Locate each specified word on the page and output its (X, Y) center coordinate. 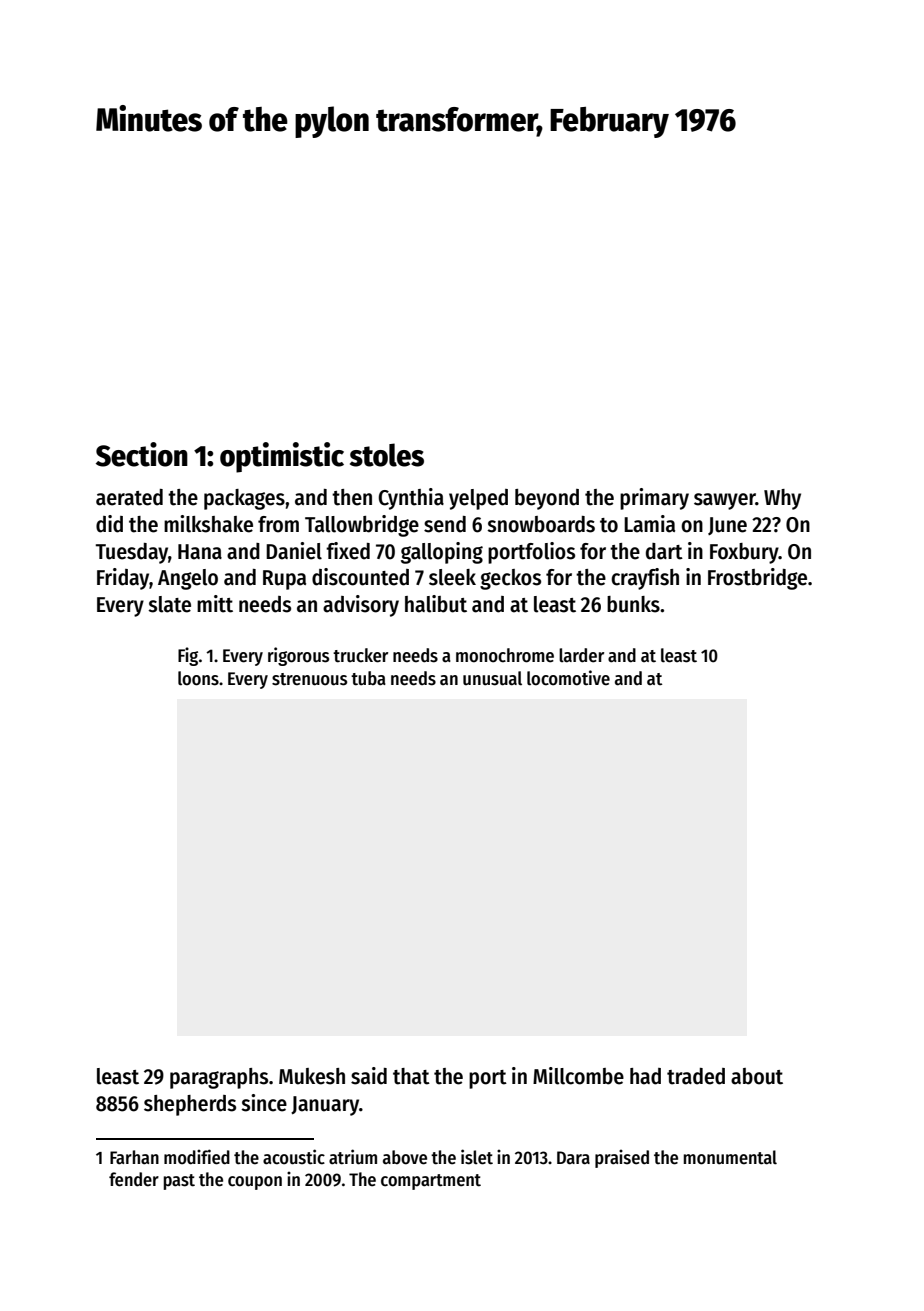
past (179, 1182)
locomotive (568, 678)
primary (654, 499)
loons (198, 678)
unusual (492, 678)
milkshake (208, 524)
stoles (387, 455)
